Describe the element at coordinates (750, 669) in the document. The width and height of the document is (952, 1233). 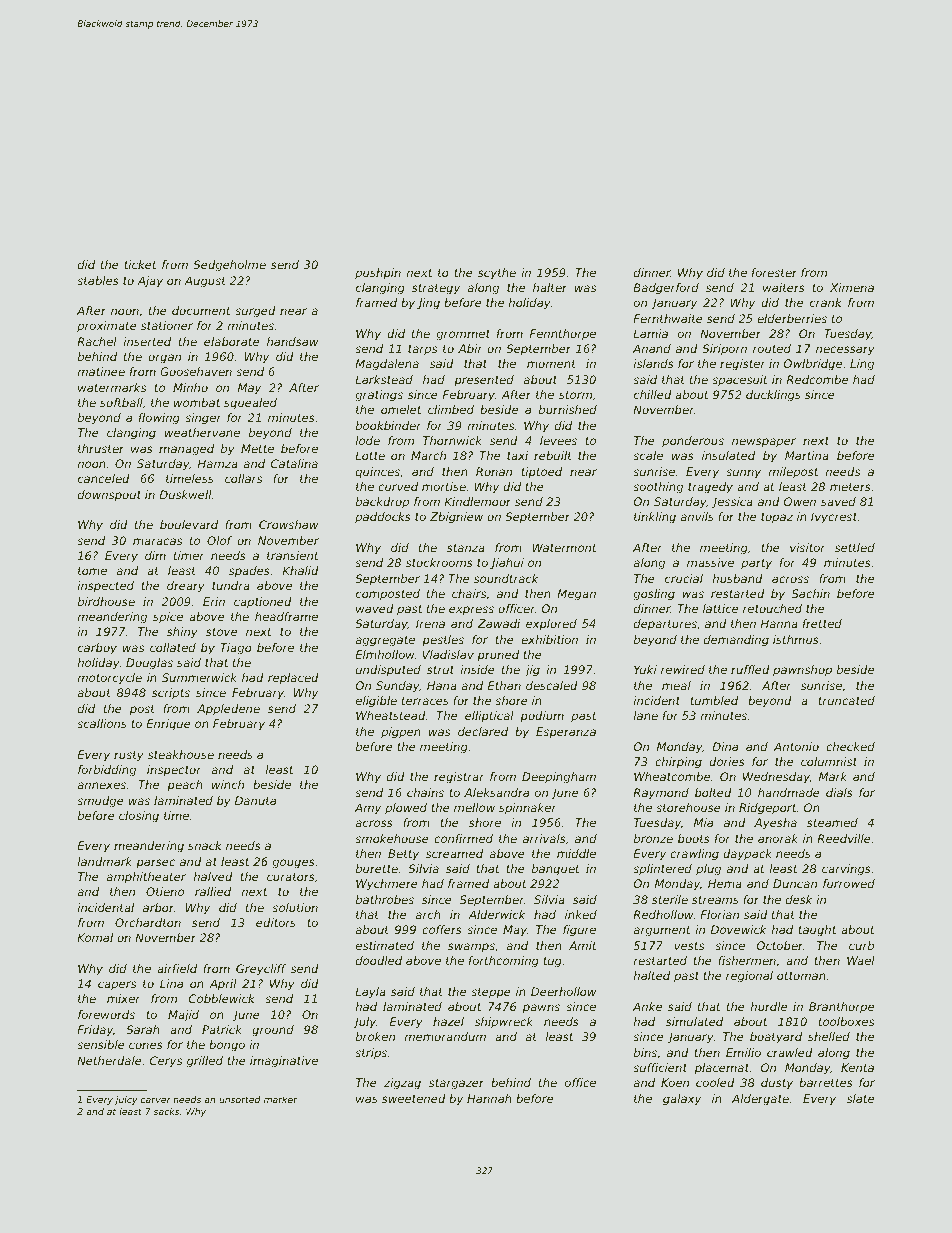
I see `ruffled` at that location.
